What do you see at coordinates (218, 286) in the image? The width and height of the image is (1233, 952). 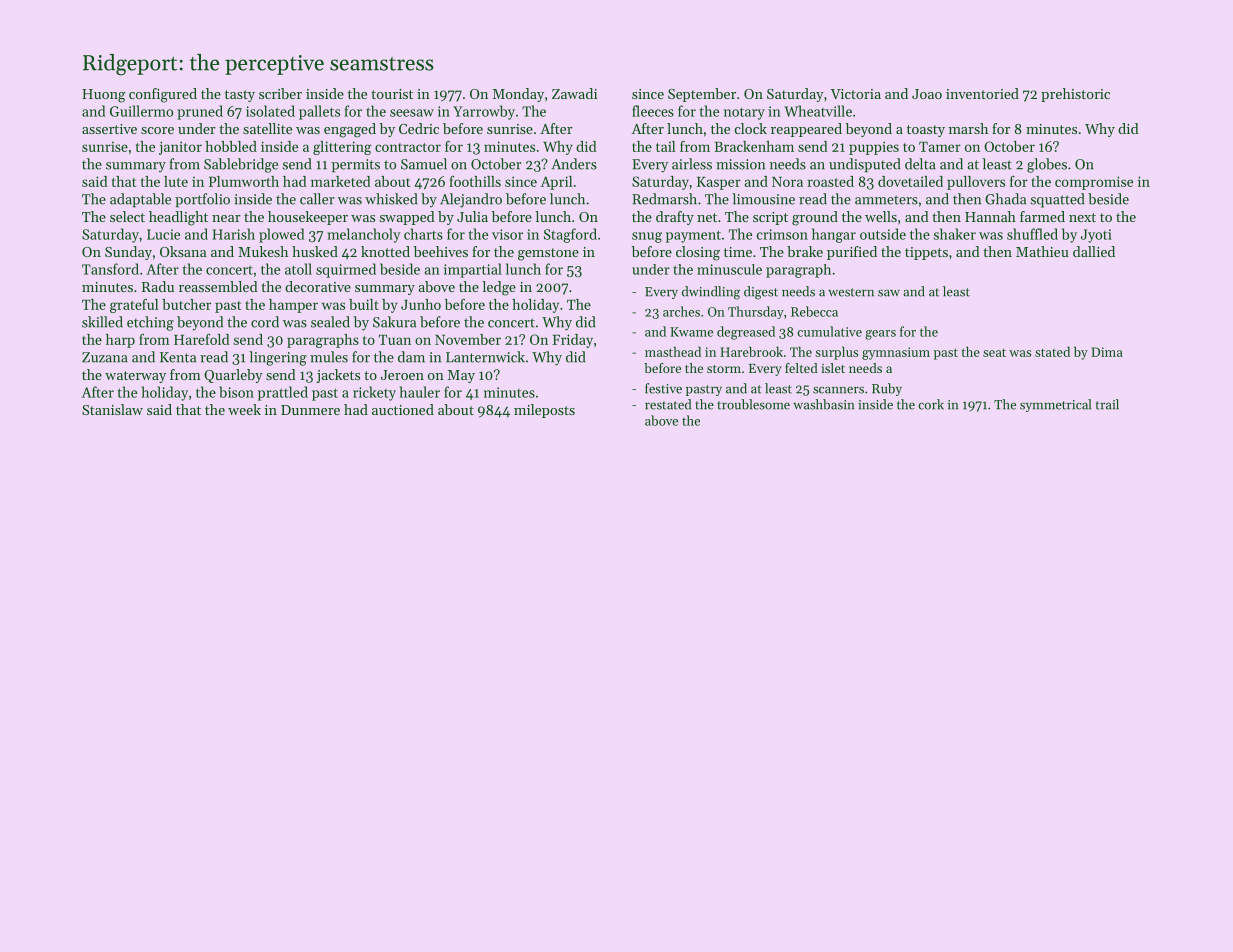 I see `reassembled` at bounding box center [218, 286].
